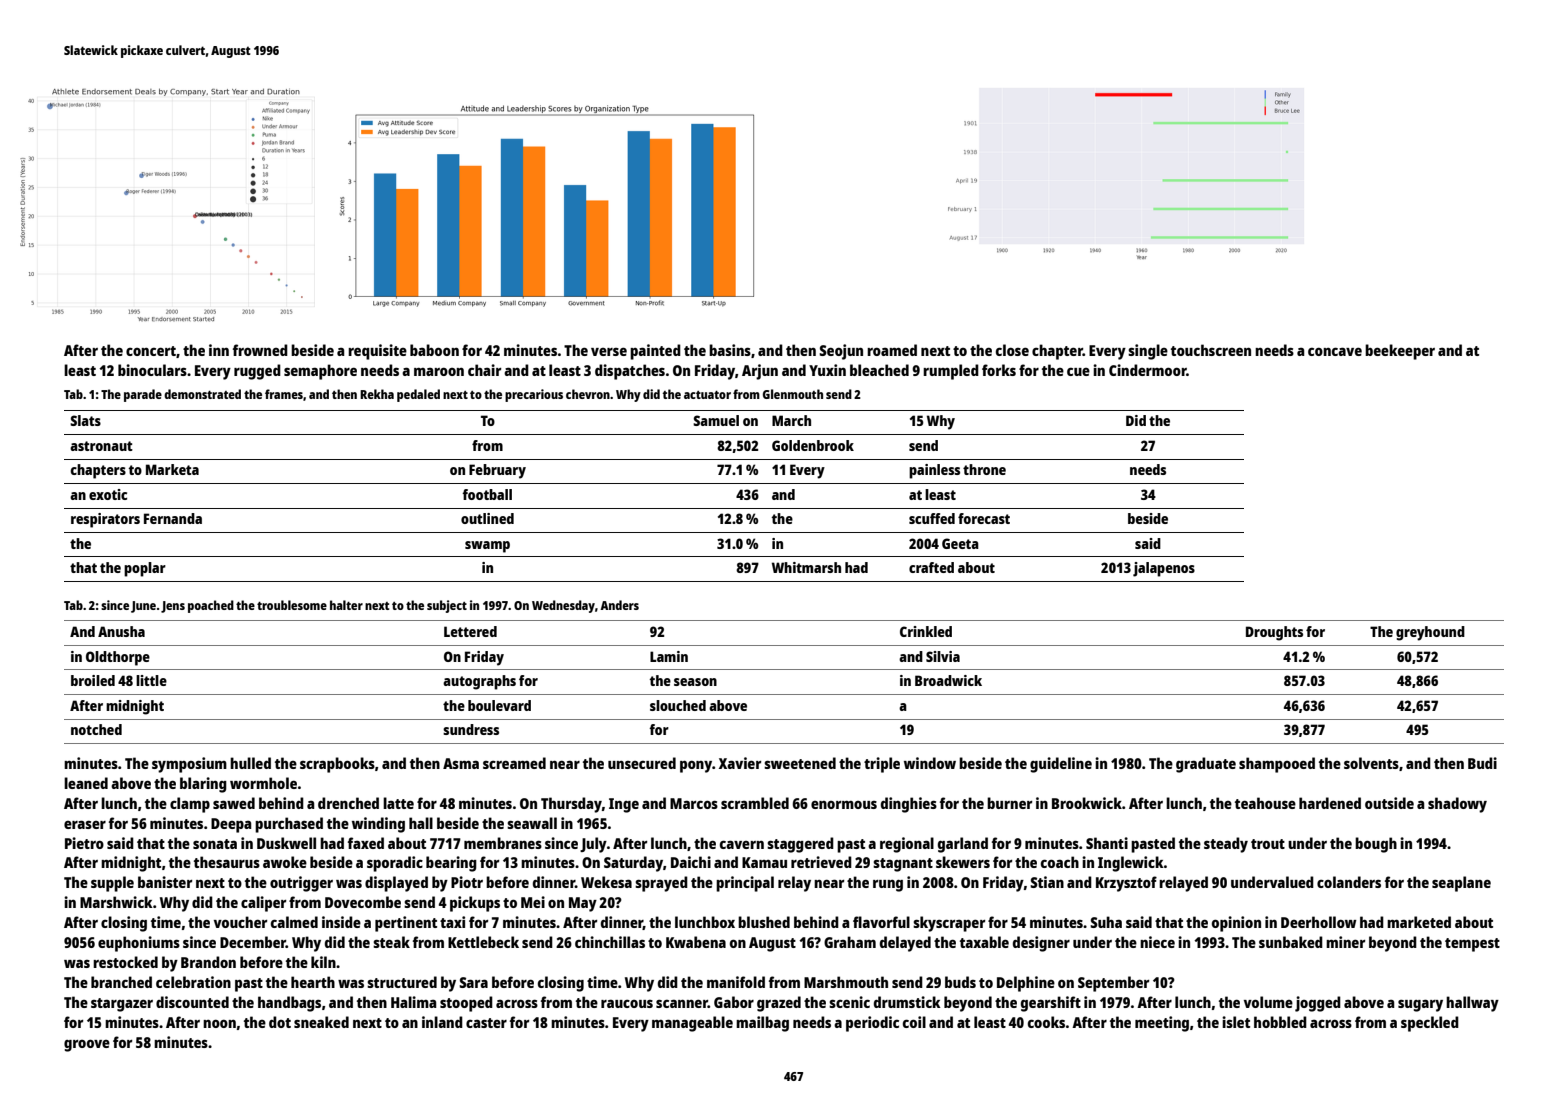 The image size is (1568, 1109). What do you see at coordinates (934, 471) in the image?
I see `painless` at bounding box center [934, 471].
